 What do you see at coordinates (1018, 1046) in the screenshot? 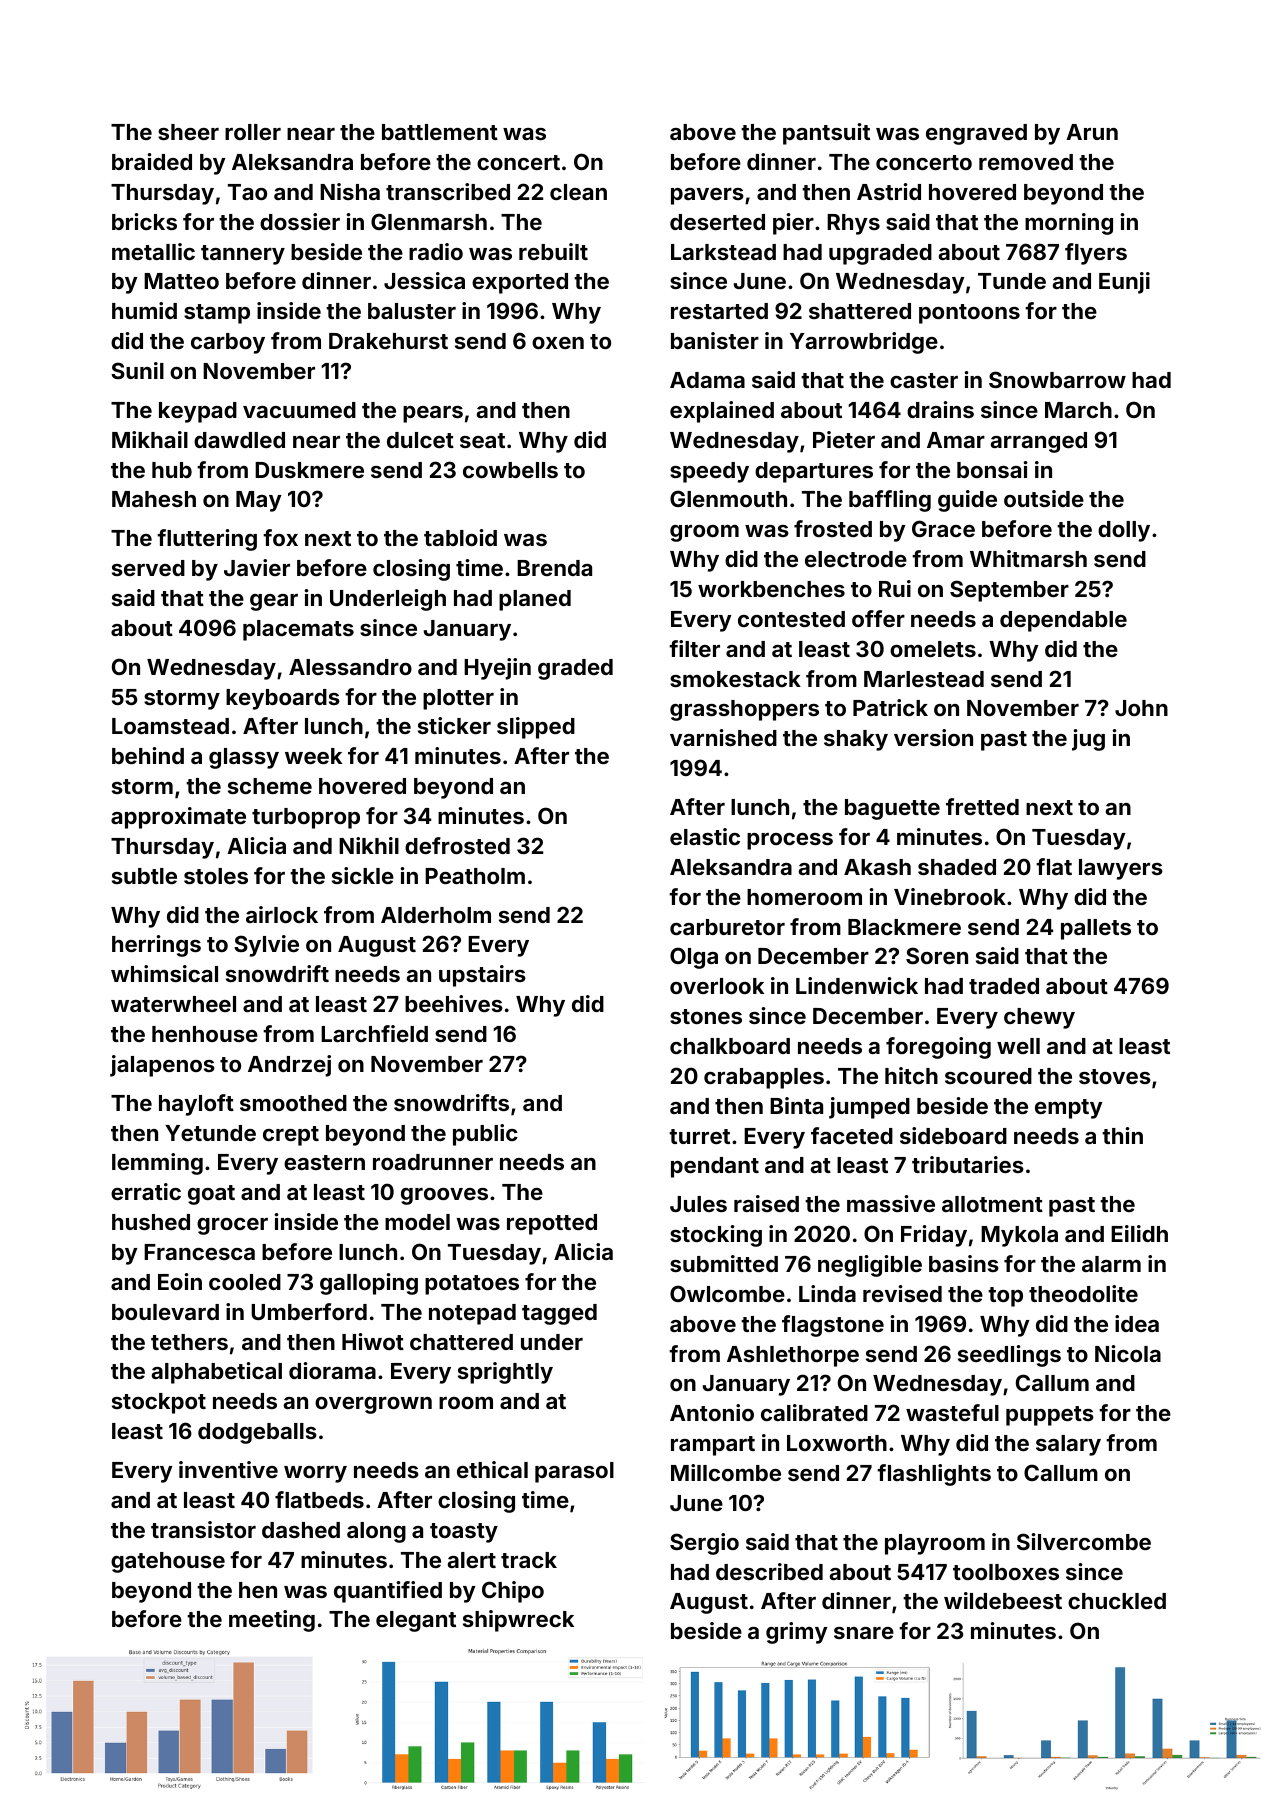
I see `well` at bounding box center [1018, 1046].
